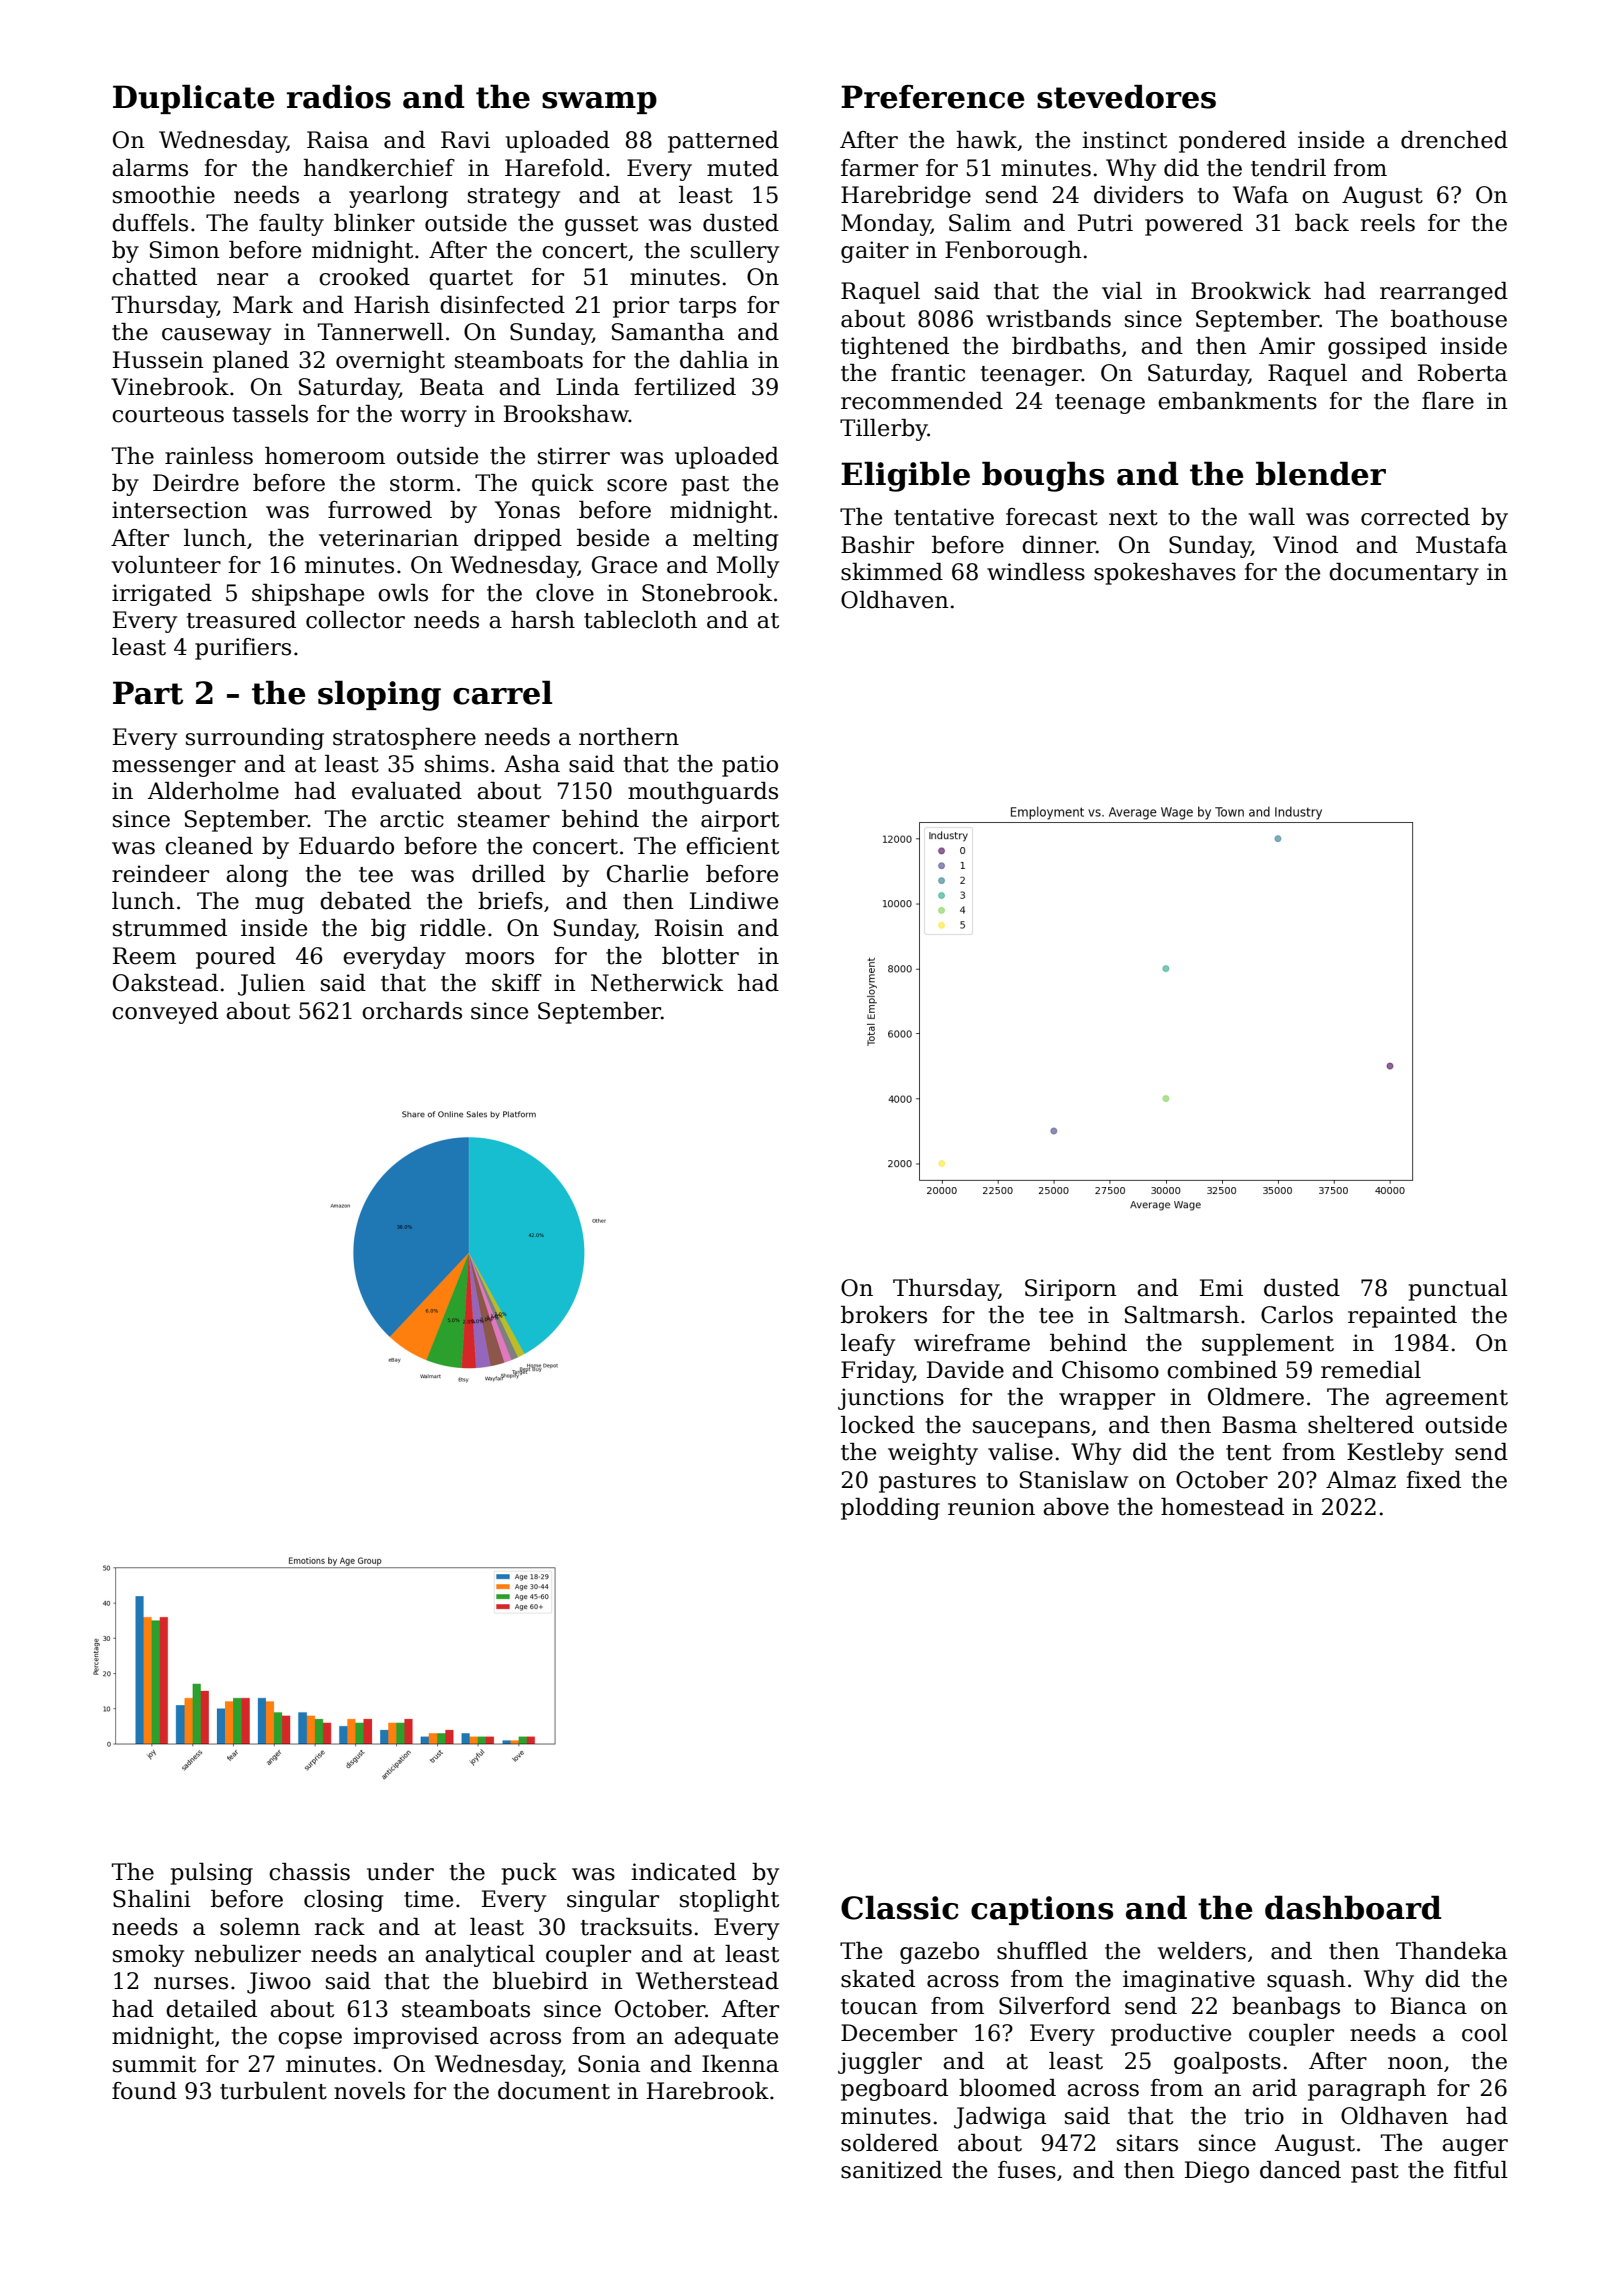 This document has width=1620, height=2292. What do you see at coordinates (1076, 1507) in the document?
I see `above` at bounding box center [1076, 1507].
